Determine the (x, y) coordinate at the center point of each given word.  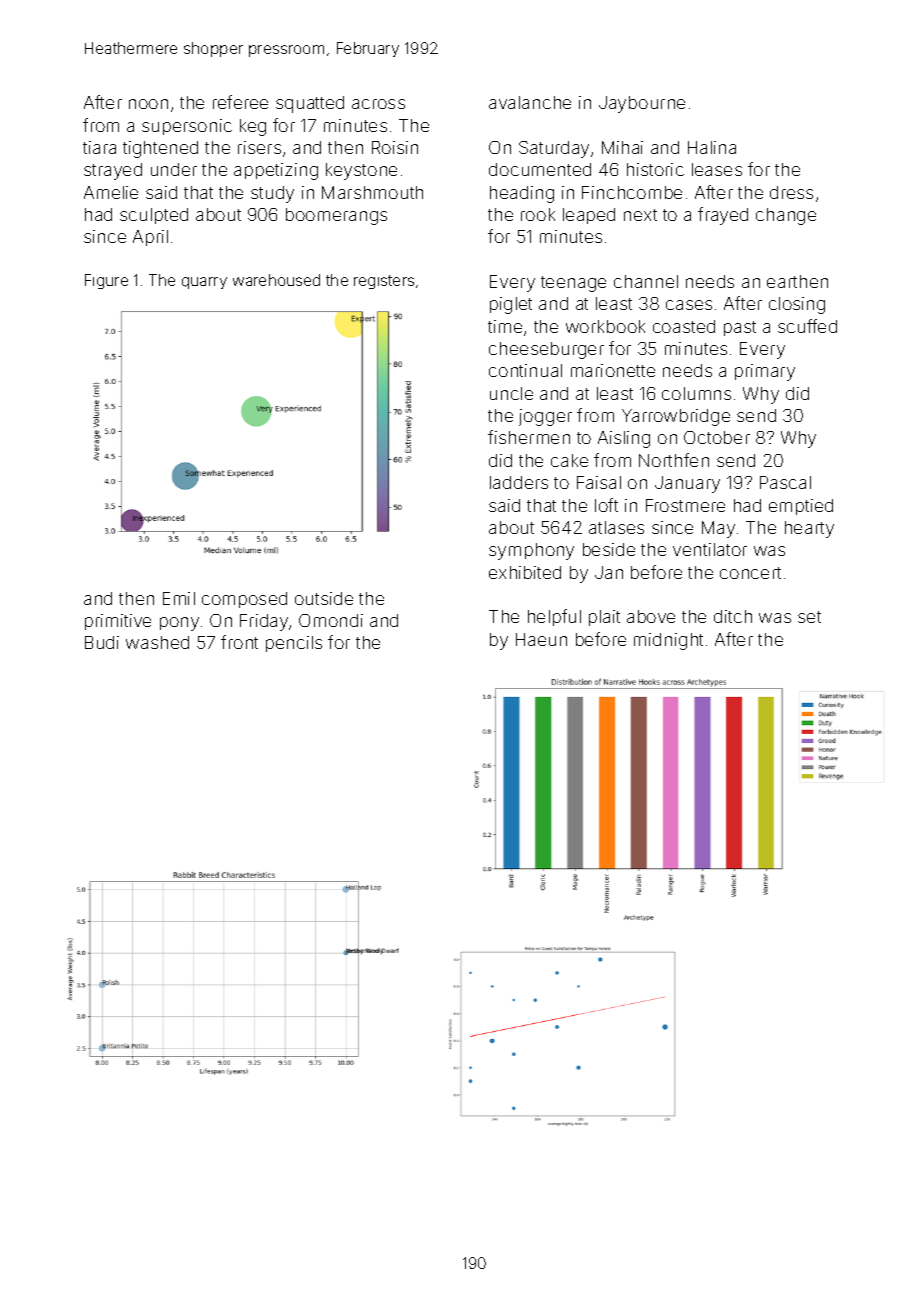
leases (717, 169)
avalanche (530, 102)
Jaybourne (642, 104)
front (239, 642)
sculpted (154, 216)
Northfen (674, 460)
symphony (531, 551)
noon (148, 104)
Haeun (541, 639)
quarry (204, 283)
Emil (179, 598)
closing (797, 305)
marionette (613, 370)
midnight (668, 641)
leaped (589, 216)
